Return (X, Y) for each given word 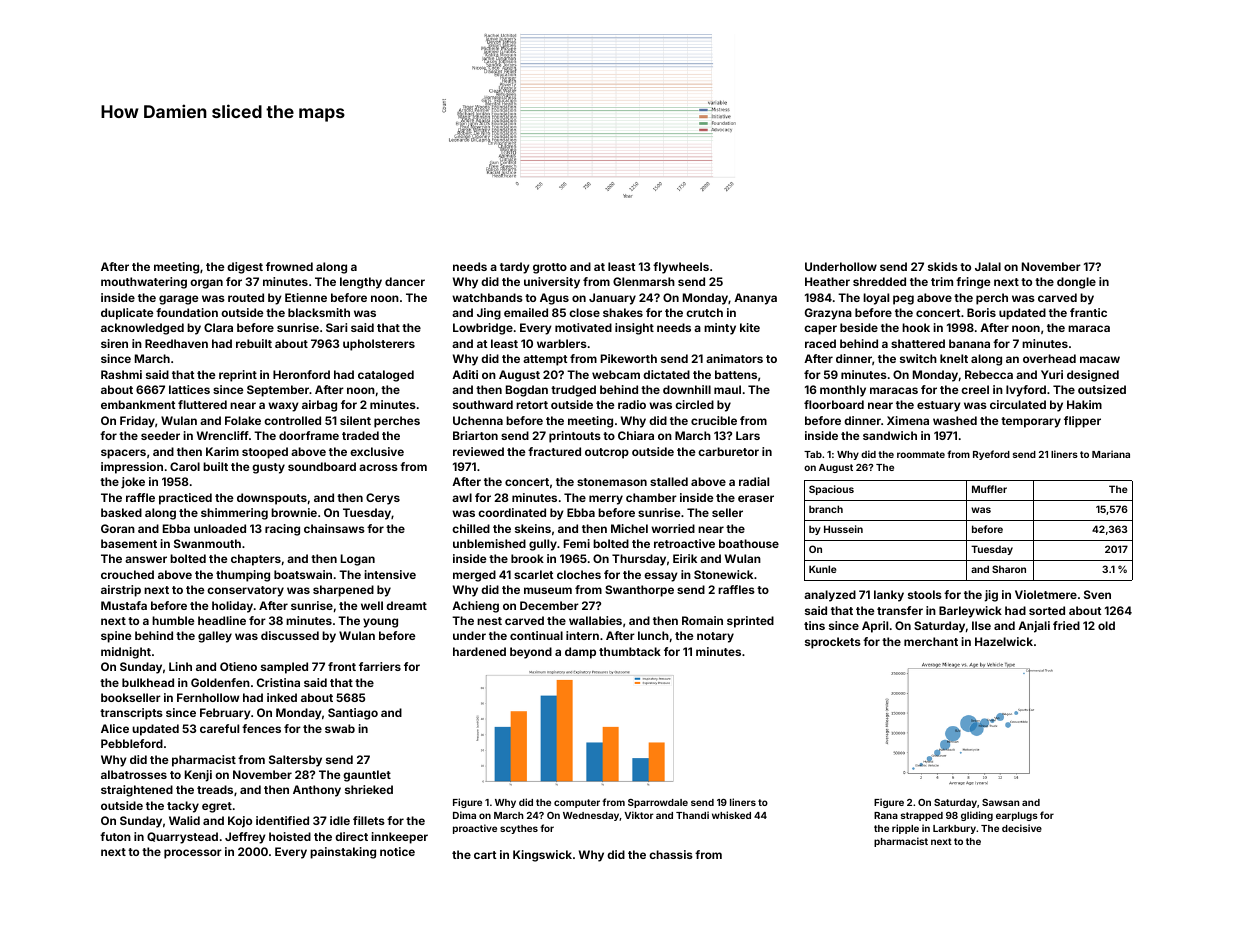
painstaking (343, 853)
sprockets (833, 643)
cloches (579, 574)
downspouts (272, 499)
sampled (284, 668)
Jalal (988, 266)
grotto (550, 268)
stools (925, 594)
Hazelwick (1004, 641)
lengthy (361, 283)
